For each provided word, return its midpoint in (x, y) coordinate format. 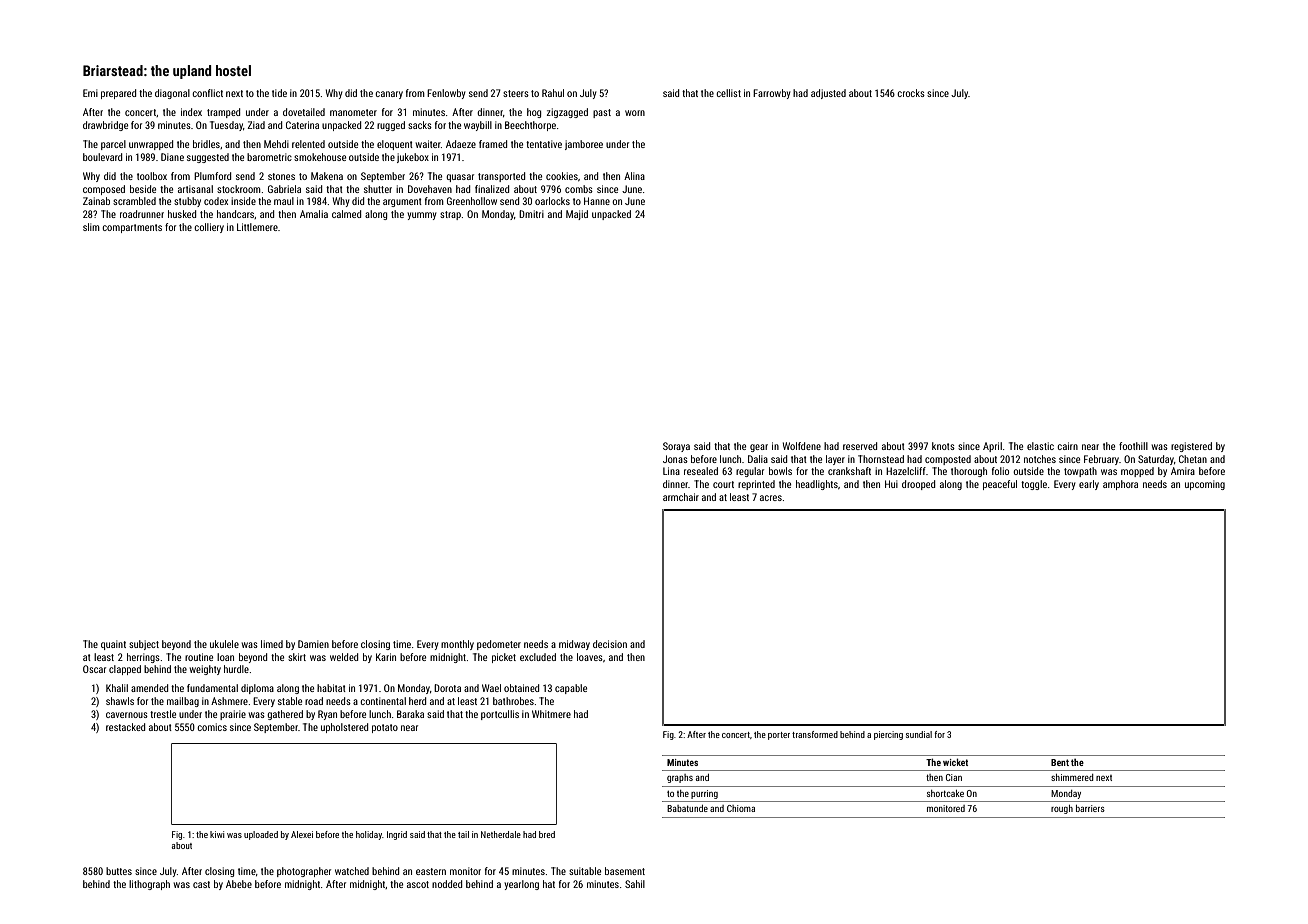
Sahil (635, 884)
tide (279, 93)
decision (610, 644)
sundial (919, 734)
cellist (728, 93)
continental (383, 701)
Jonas (675, 459)
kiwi (217, 834)
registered (1191, 447)
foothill (1133, 446)
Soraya (676, 447)
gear (759, 448)
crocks (911, 93)
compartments (132, 228)
